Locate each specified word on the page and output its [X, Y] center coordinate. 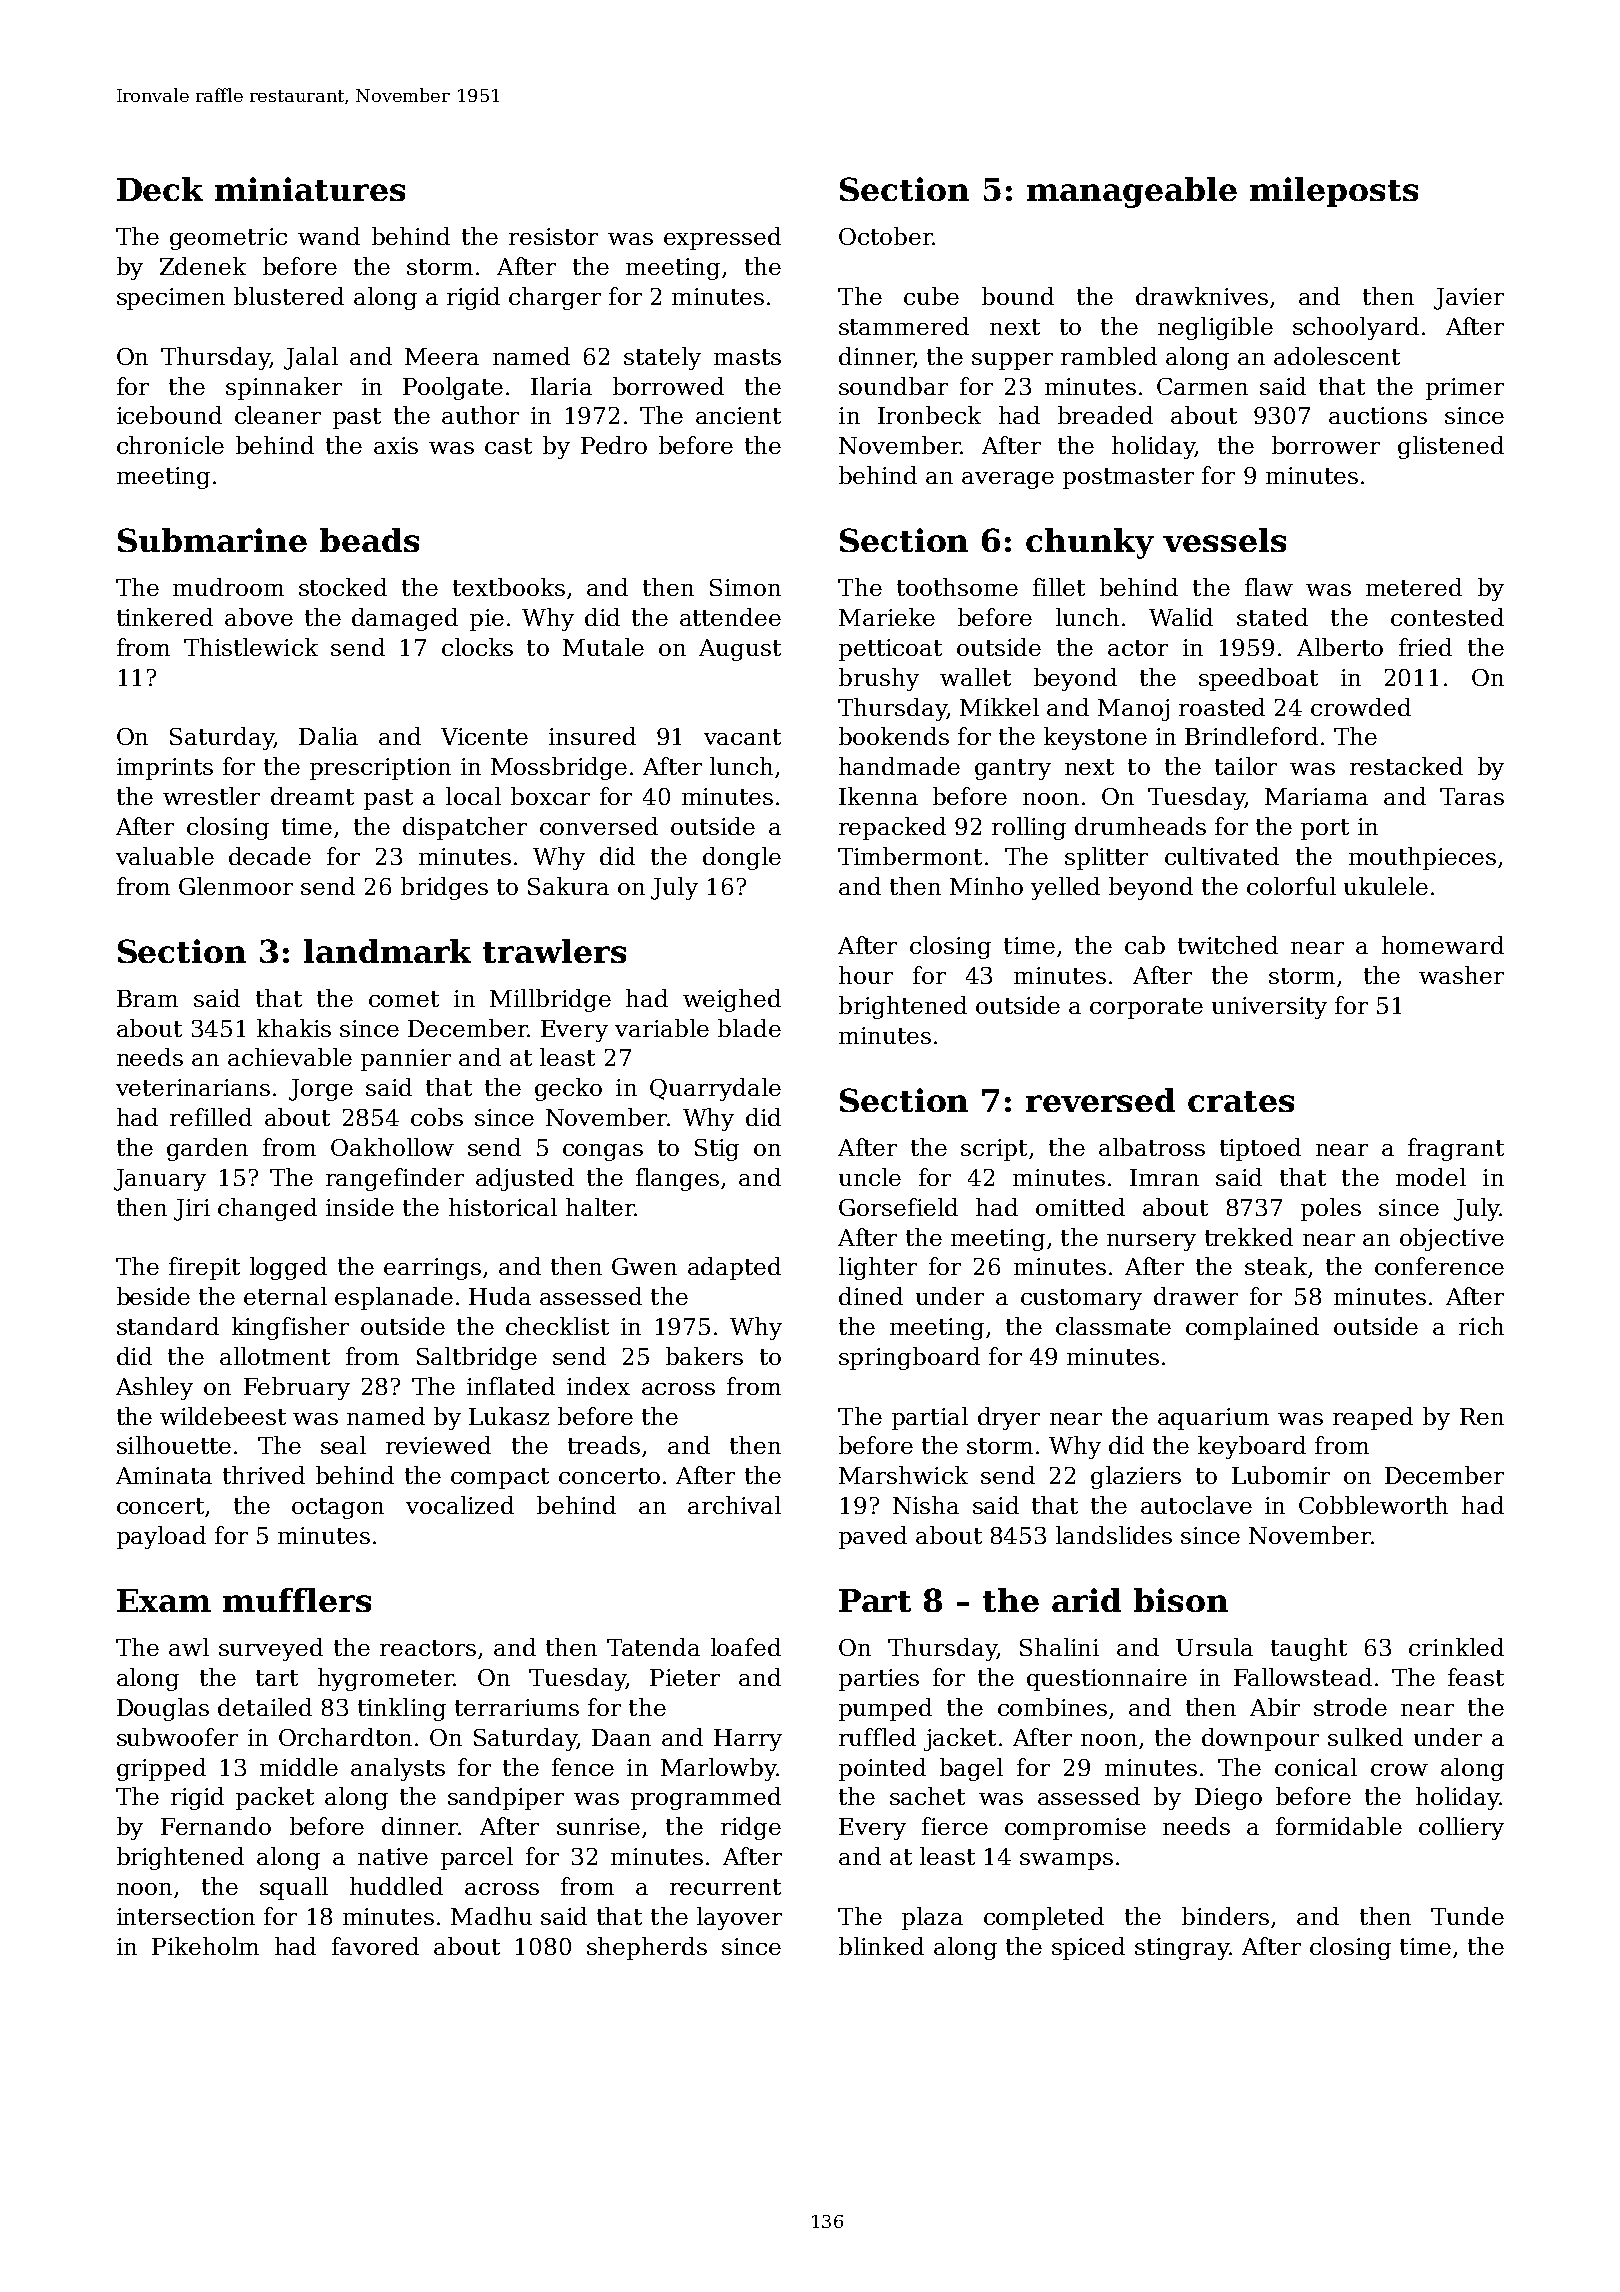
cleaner [278, 415]
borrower [1326, 445]
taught [1309, 1649]
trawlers [554, 951]
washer [1461, 975]
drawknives [1202, 296]
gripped [161, 1769]
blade [749, 1028]
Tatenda [653, 1647]
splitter [1106, 858]
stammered [904, 326]
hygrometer [386, 1679]
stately [662, 358]
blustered [289, 296]
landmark [387, 951]
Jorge [321, 1090]
